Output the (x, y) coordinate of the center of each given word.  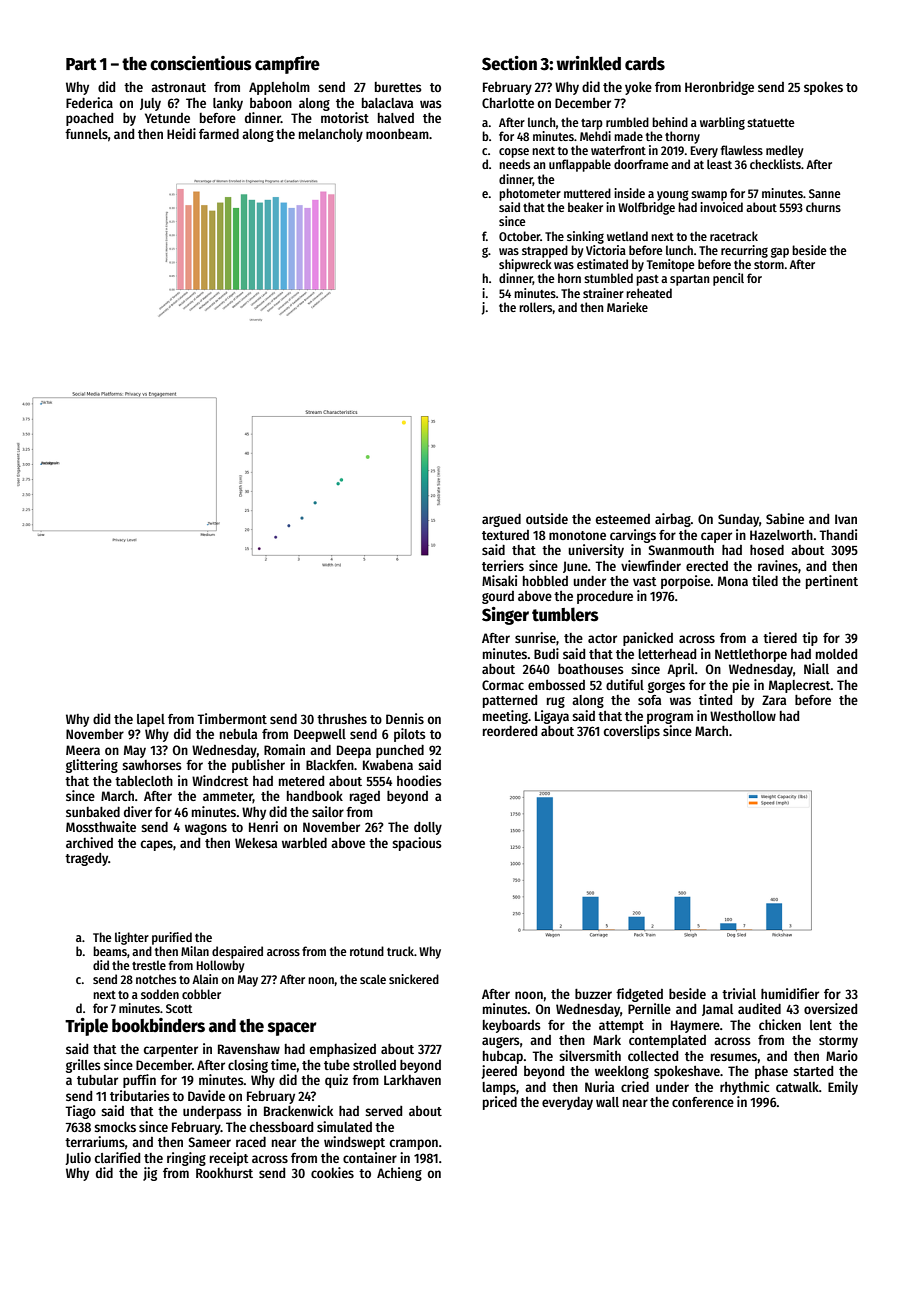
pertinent (832, 582)
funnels (86, 134)
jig (150, 1174)
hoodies (419, 780)
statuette (771, 123)
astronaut (178, 87)
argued (501, 520)
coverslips (632, 732)
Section (509, 63)
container (370, 1157)
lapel (151, 720)
